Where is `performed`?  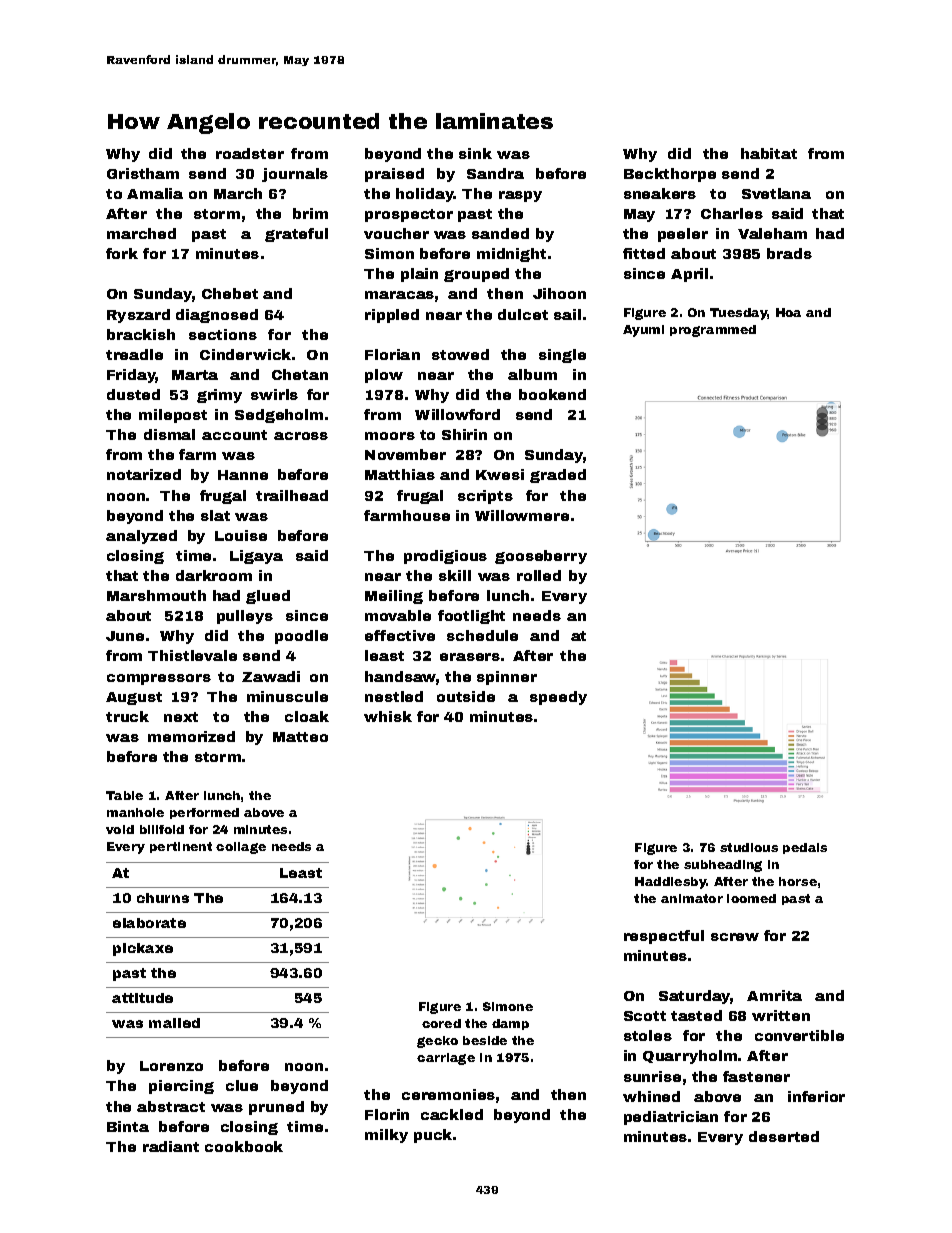 performed is located at coordinates (204, 813).
